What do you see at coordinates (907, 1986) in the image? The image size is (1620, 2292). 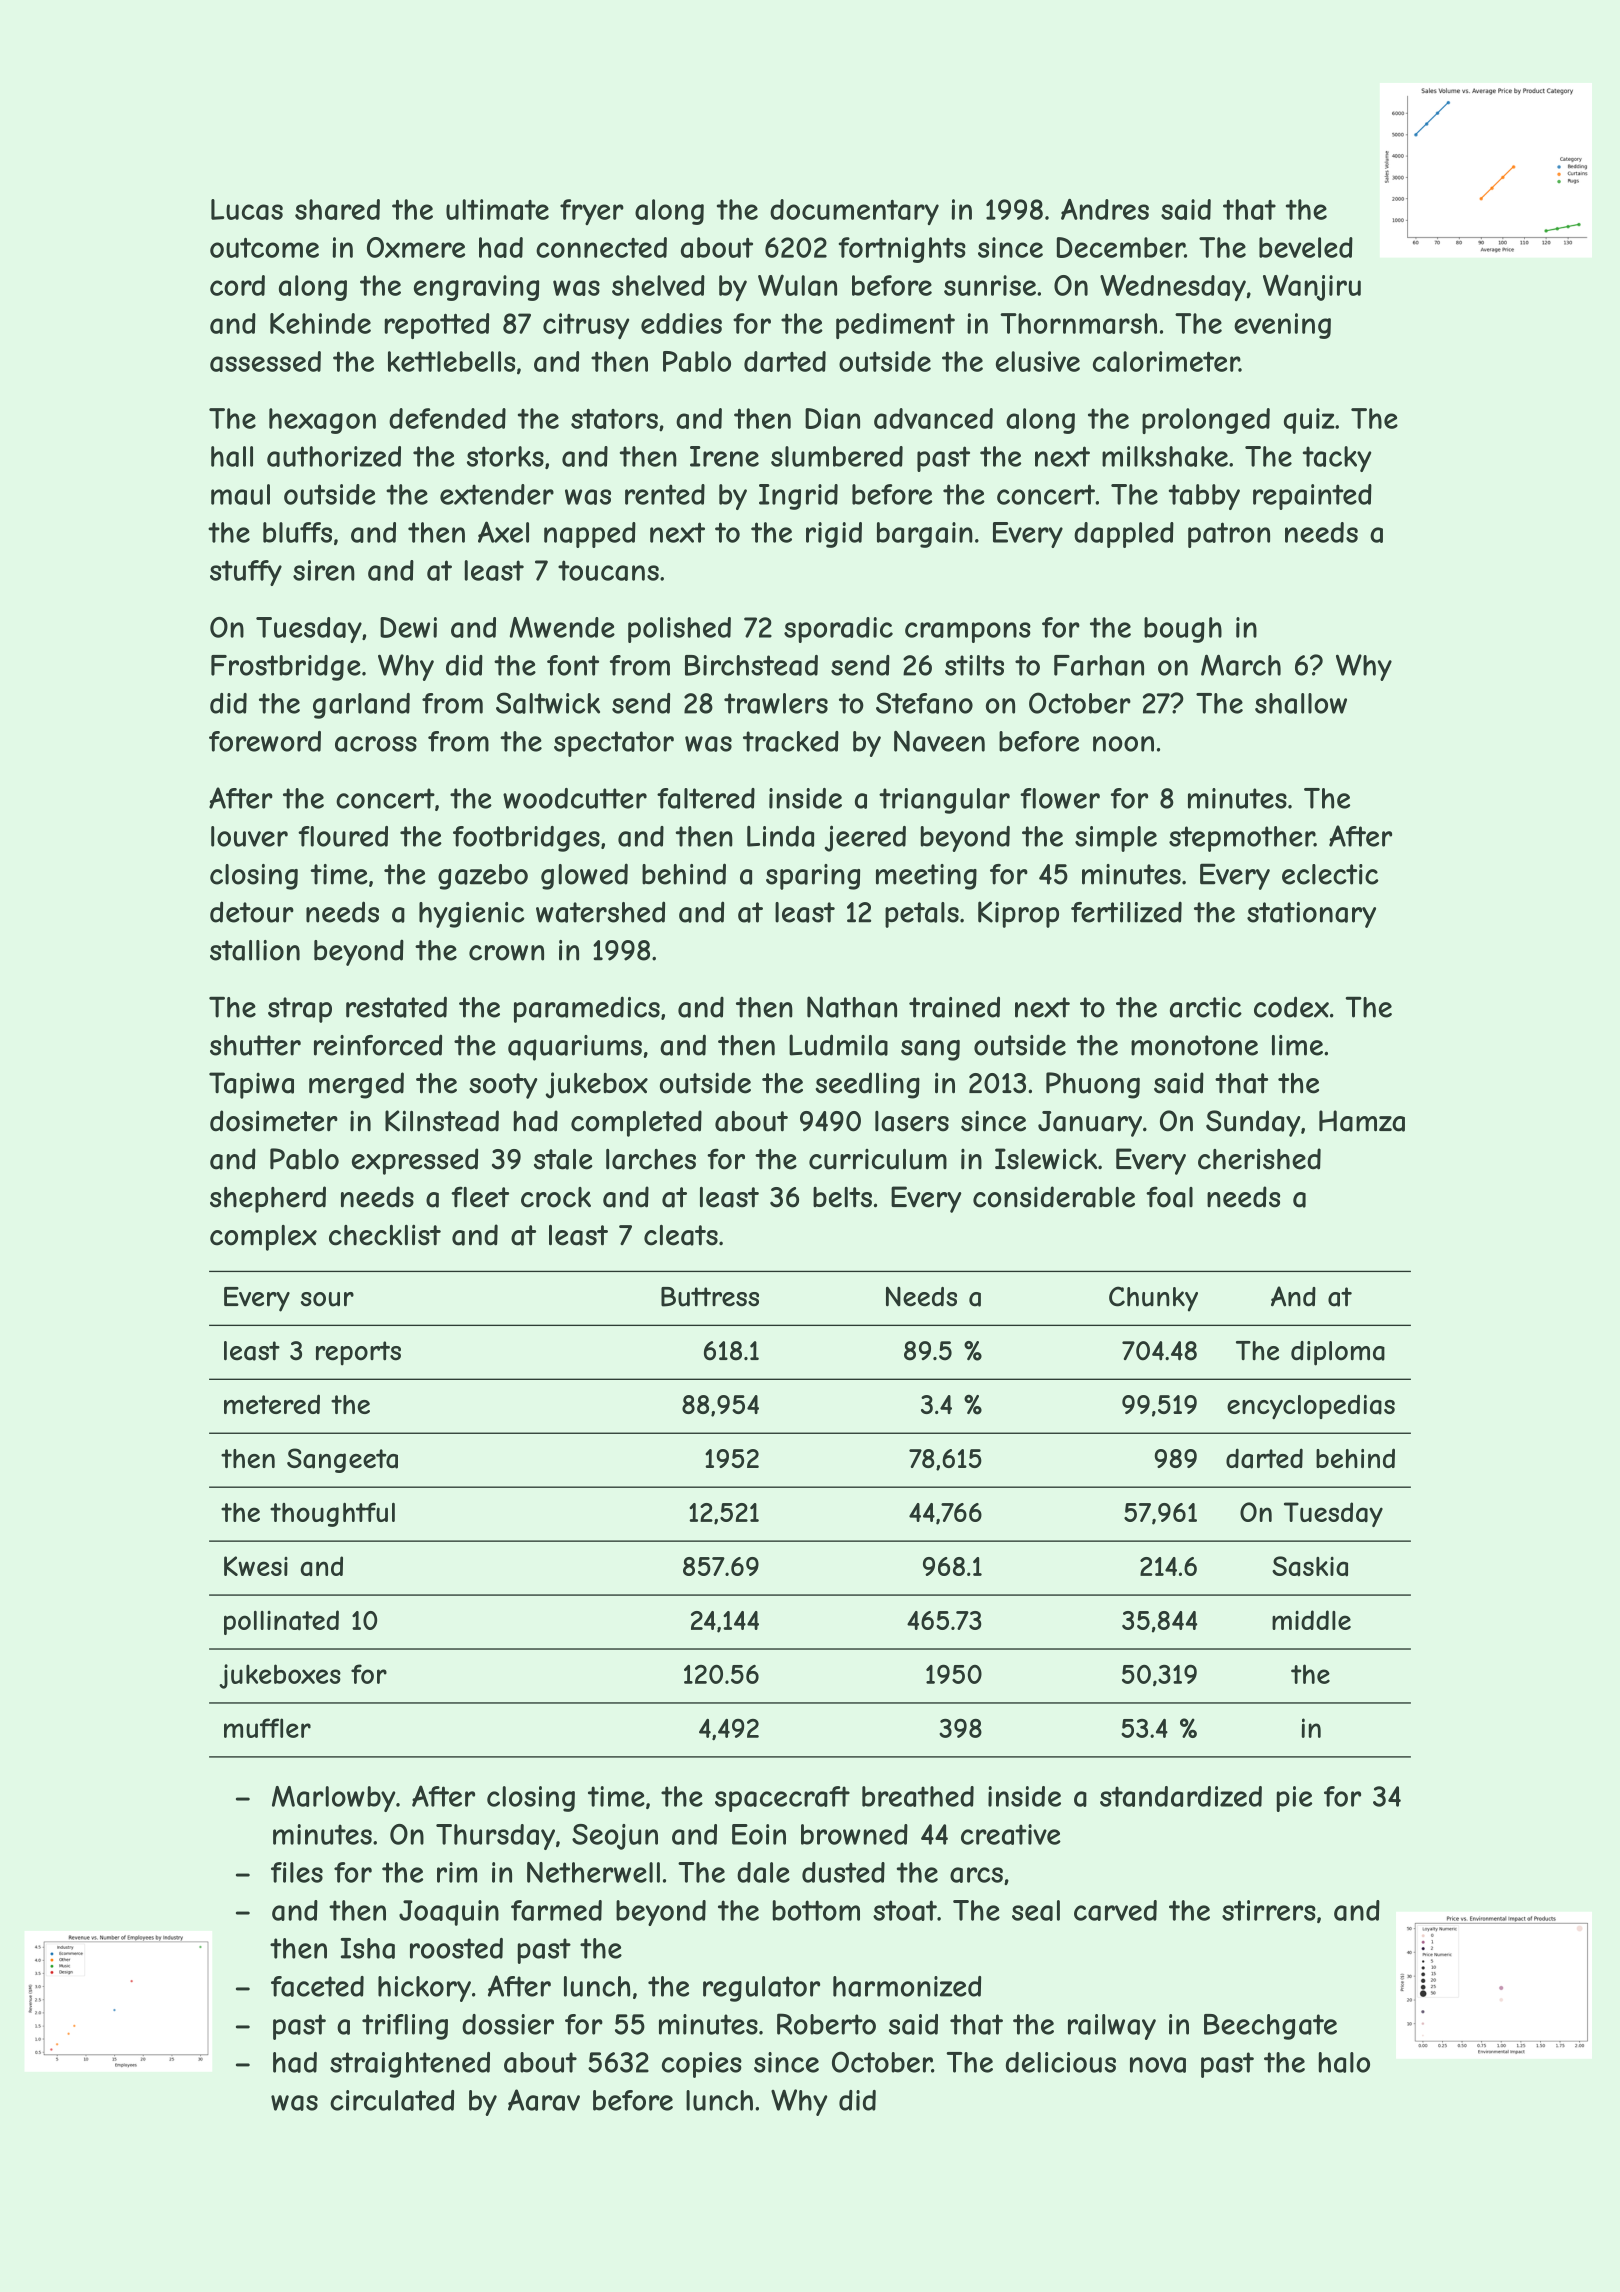 I see `harmonized` at bounding box center [907, 1986].
